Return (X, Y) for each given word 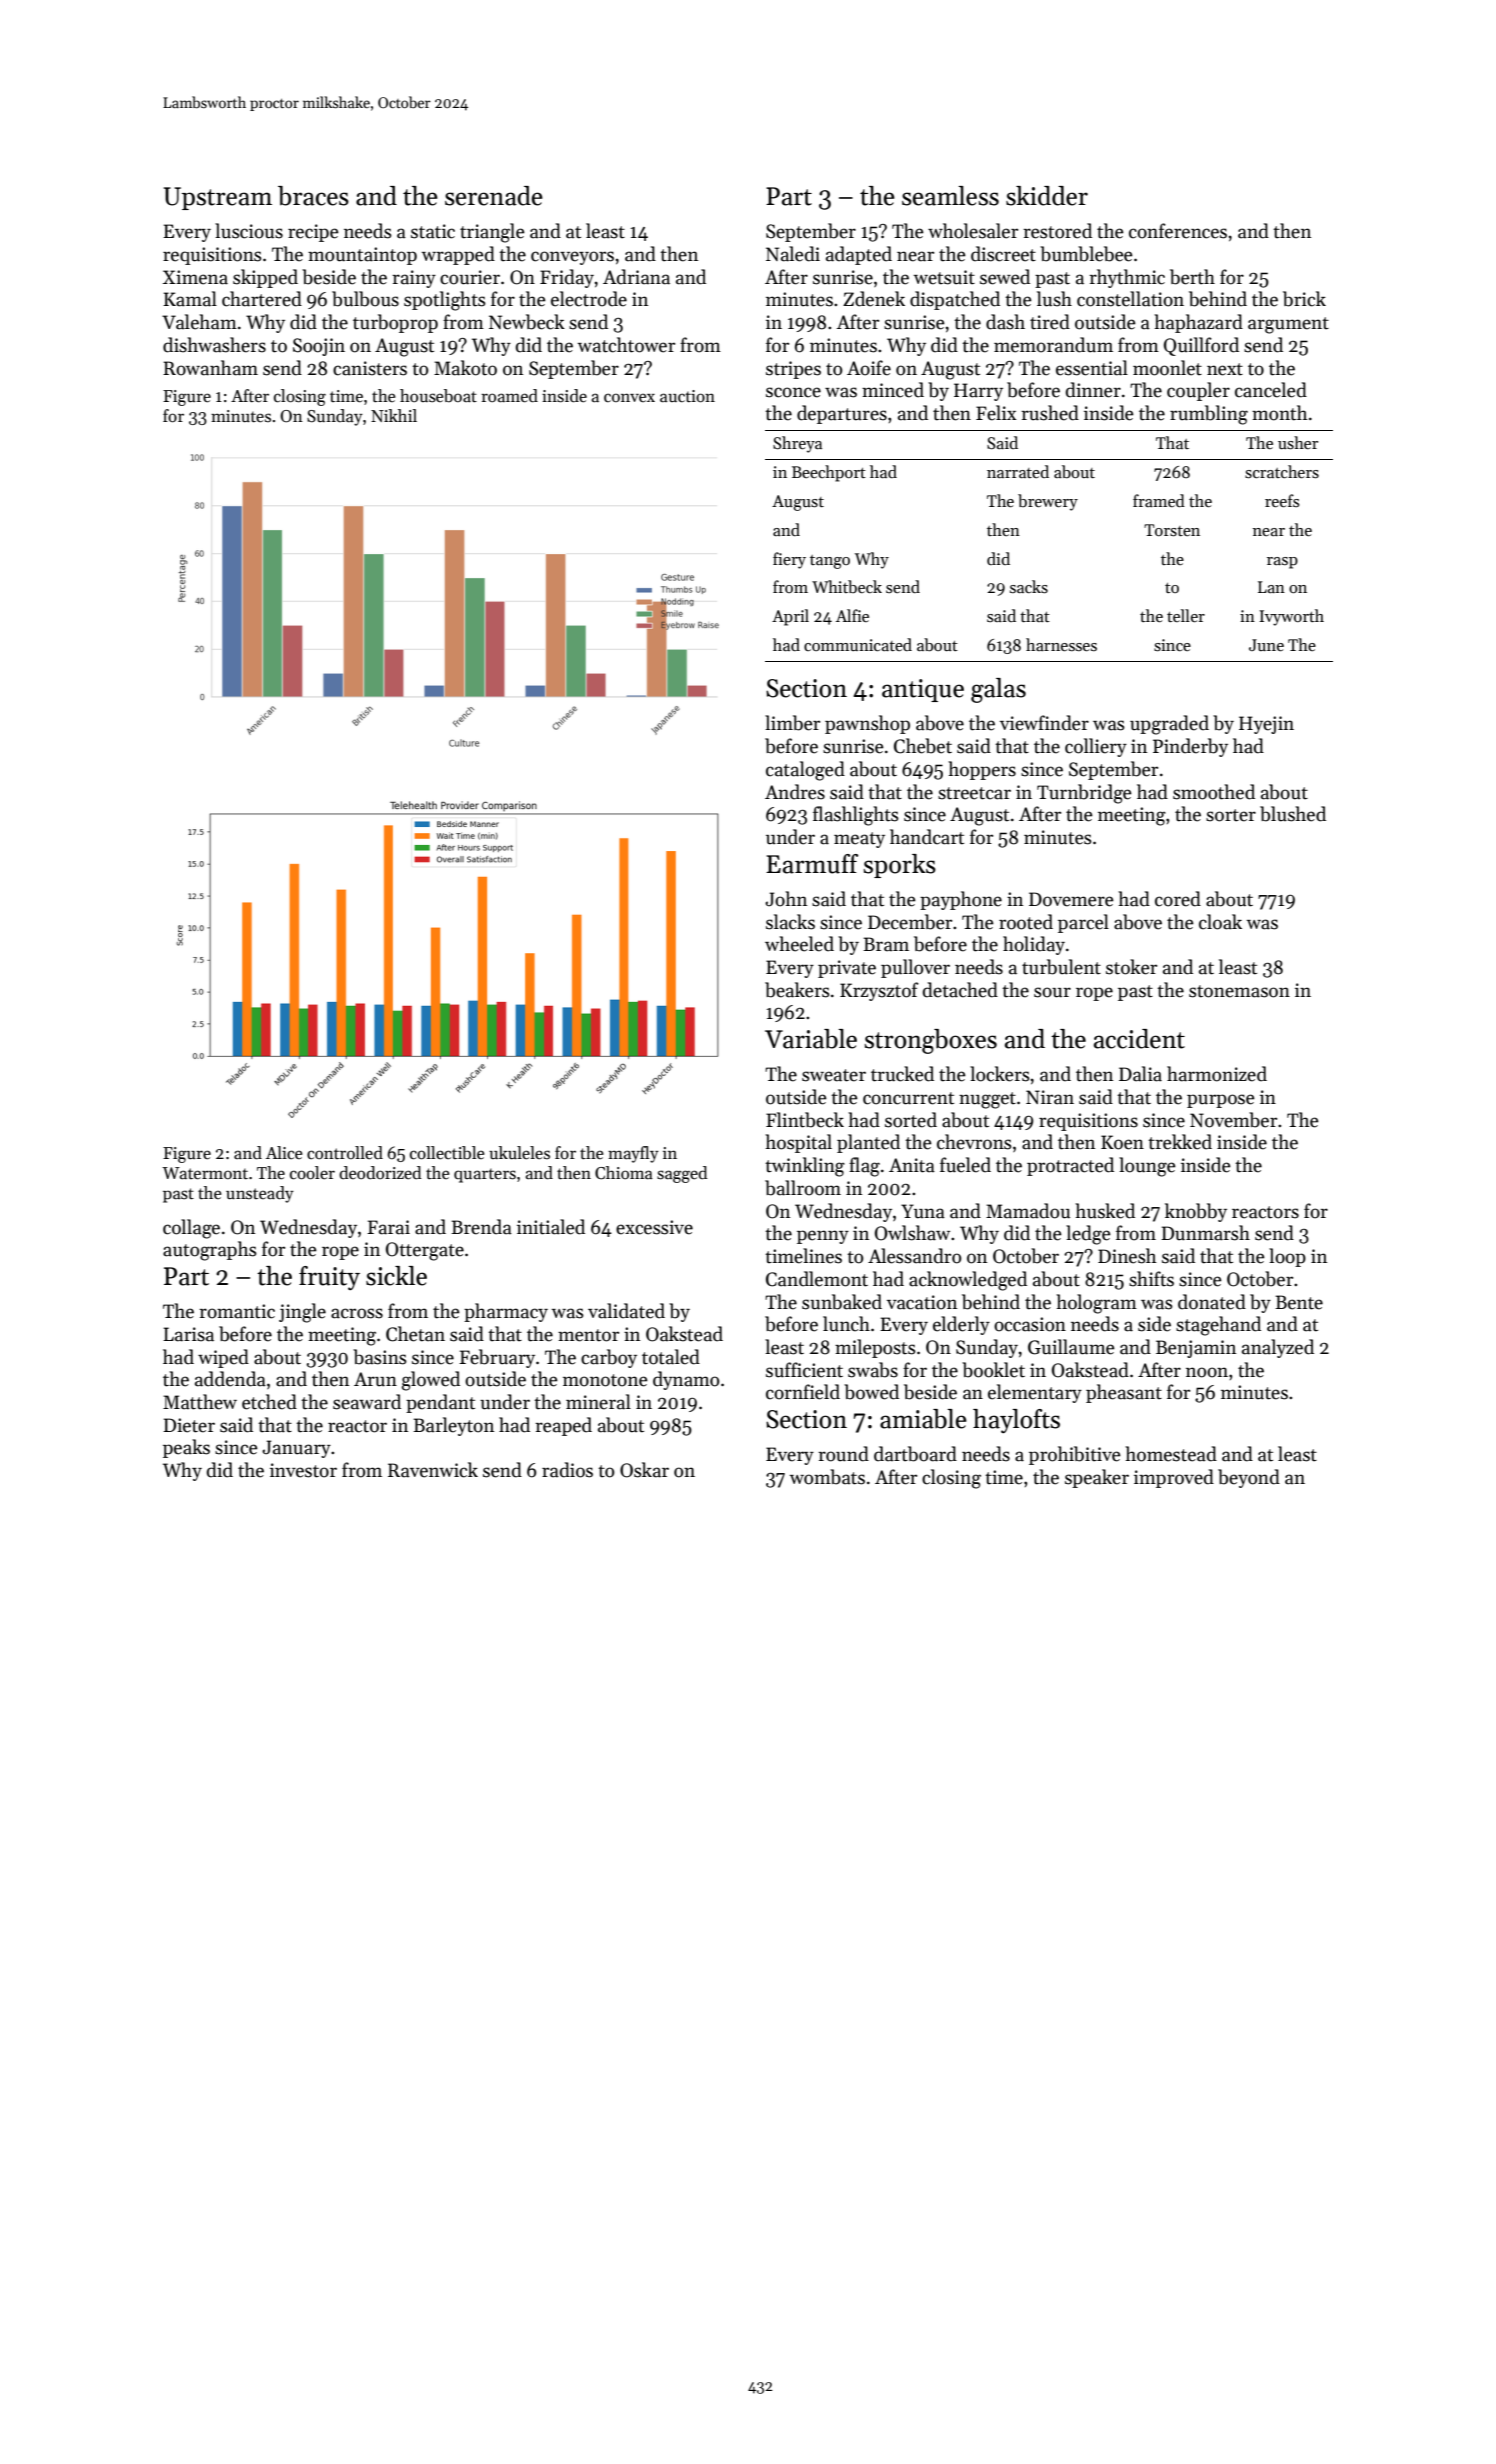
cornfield (803, 1392)
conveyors (572, 258)
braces (313, 196)
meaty (859, 840)
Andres (795, 792)
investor (303, 1470)
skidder (1047, 196)
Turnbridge (1084, 794)
